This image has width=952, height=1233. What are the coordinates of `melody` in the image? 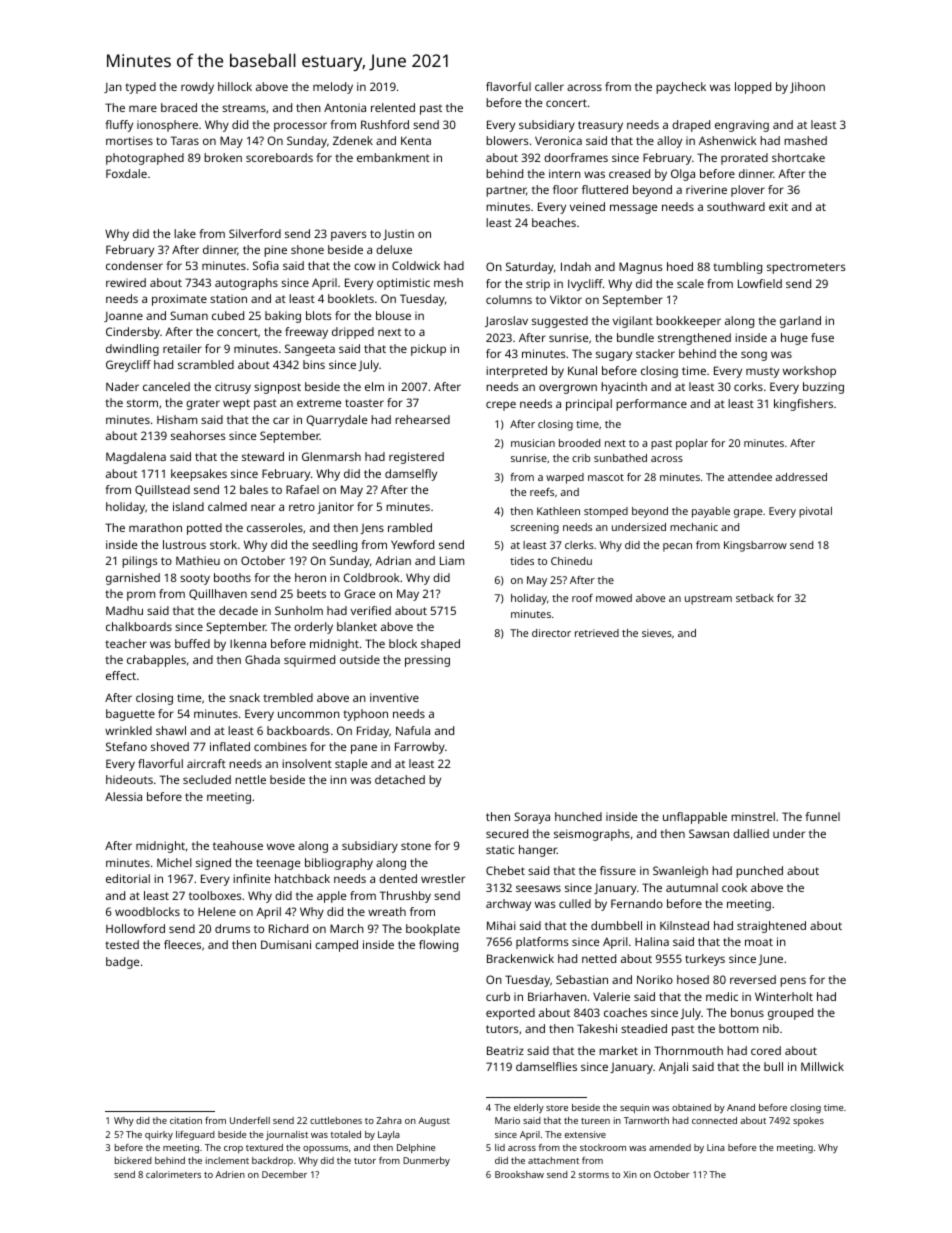 It's located at (333, 88).
